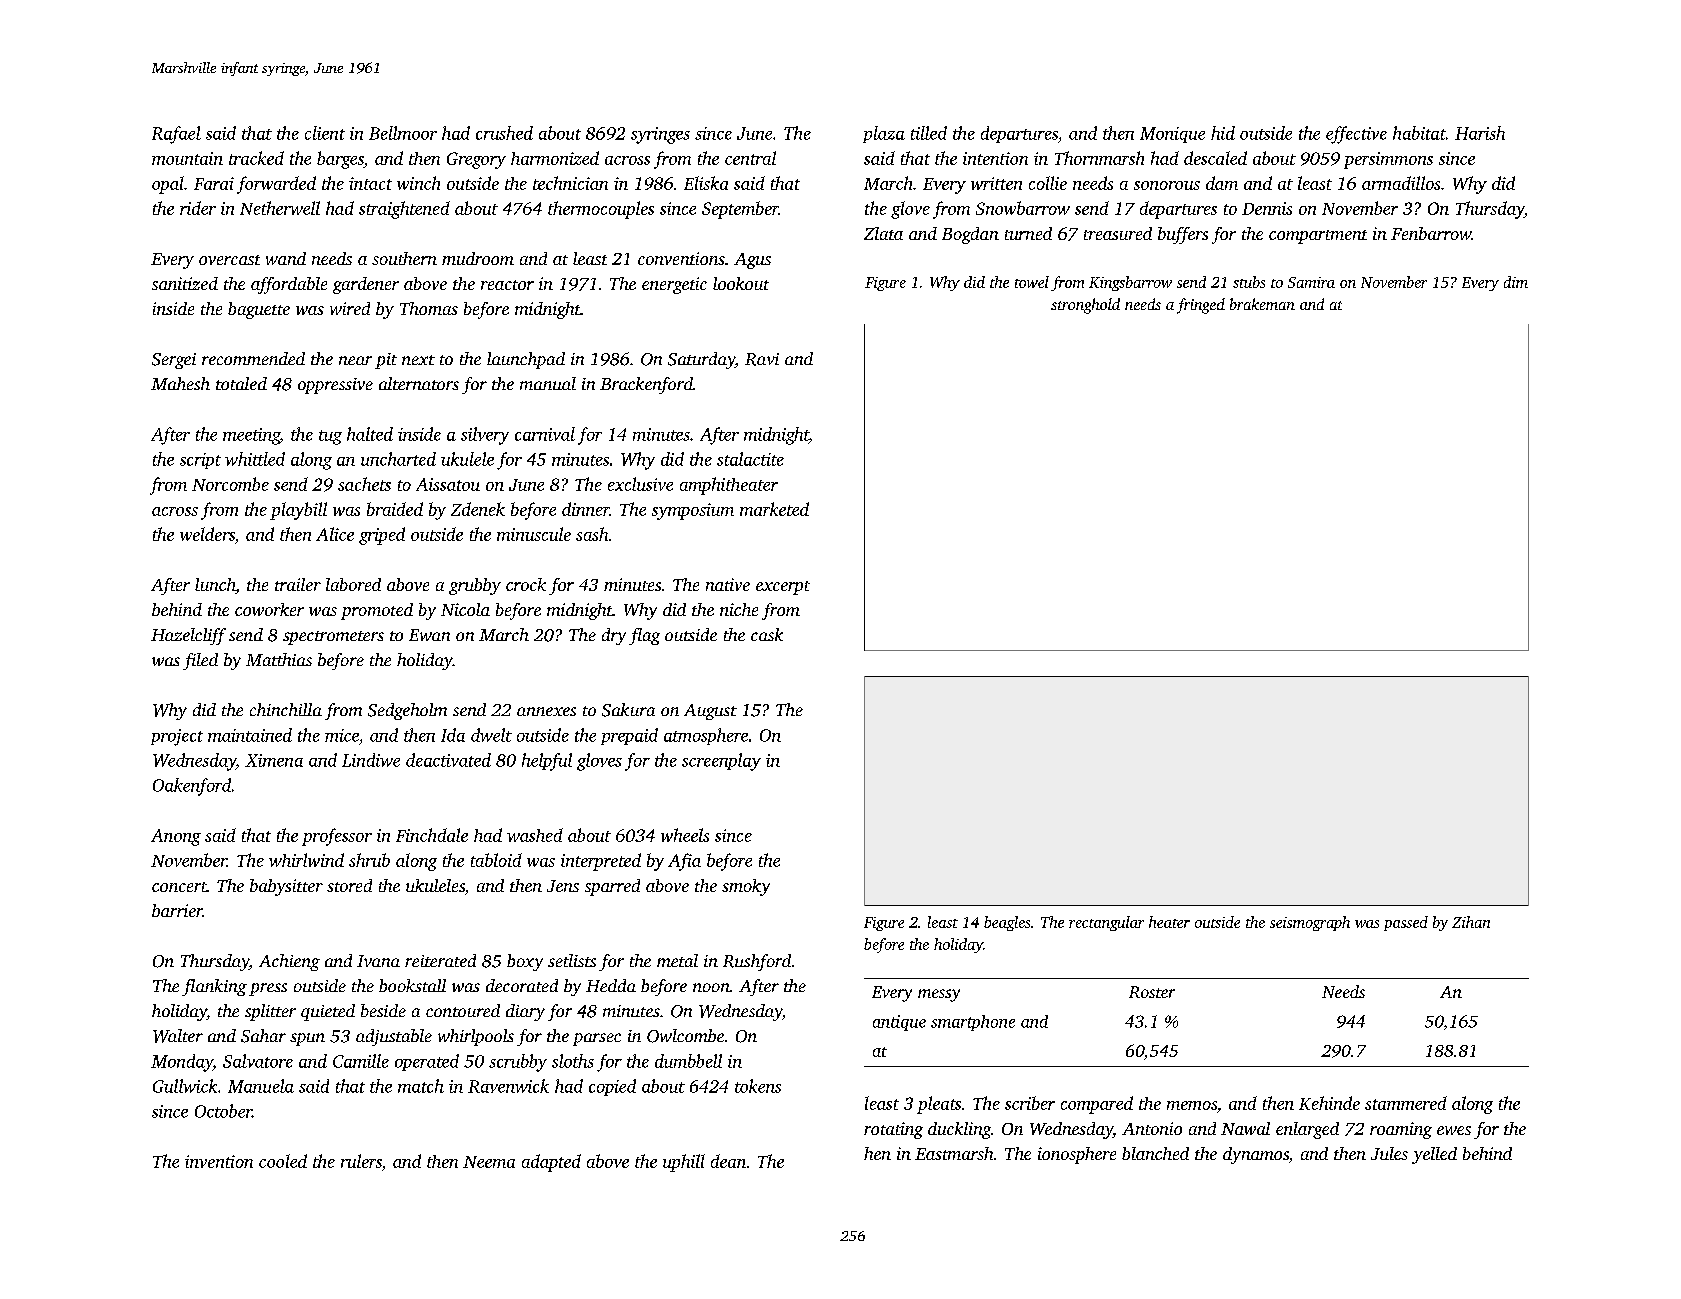 This document has width=1681, height=1299. Describe the element at coordinates (377, 611) in the document. I see `promoted` at that location.
